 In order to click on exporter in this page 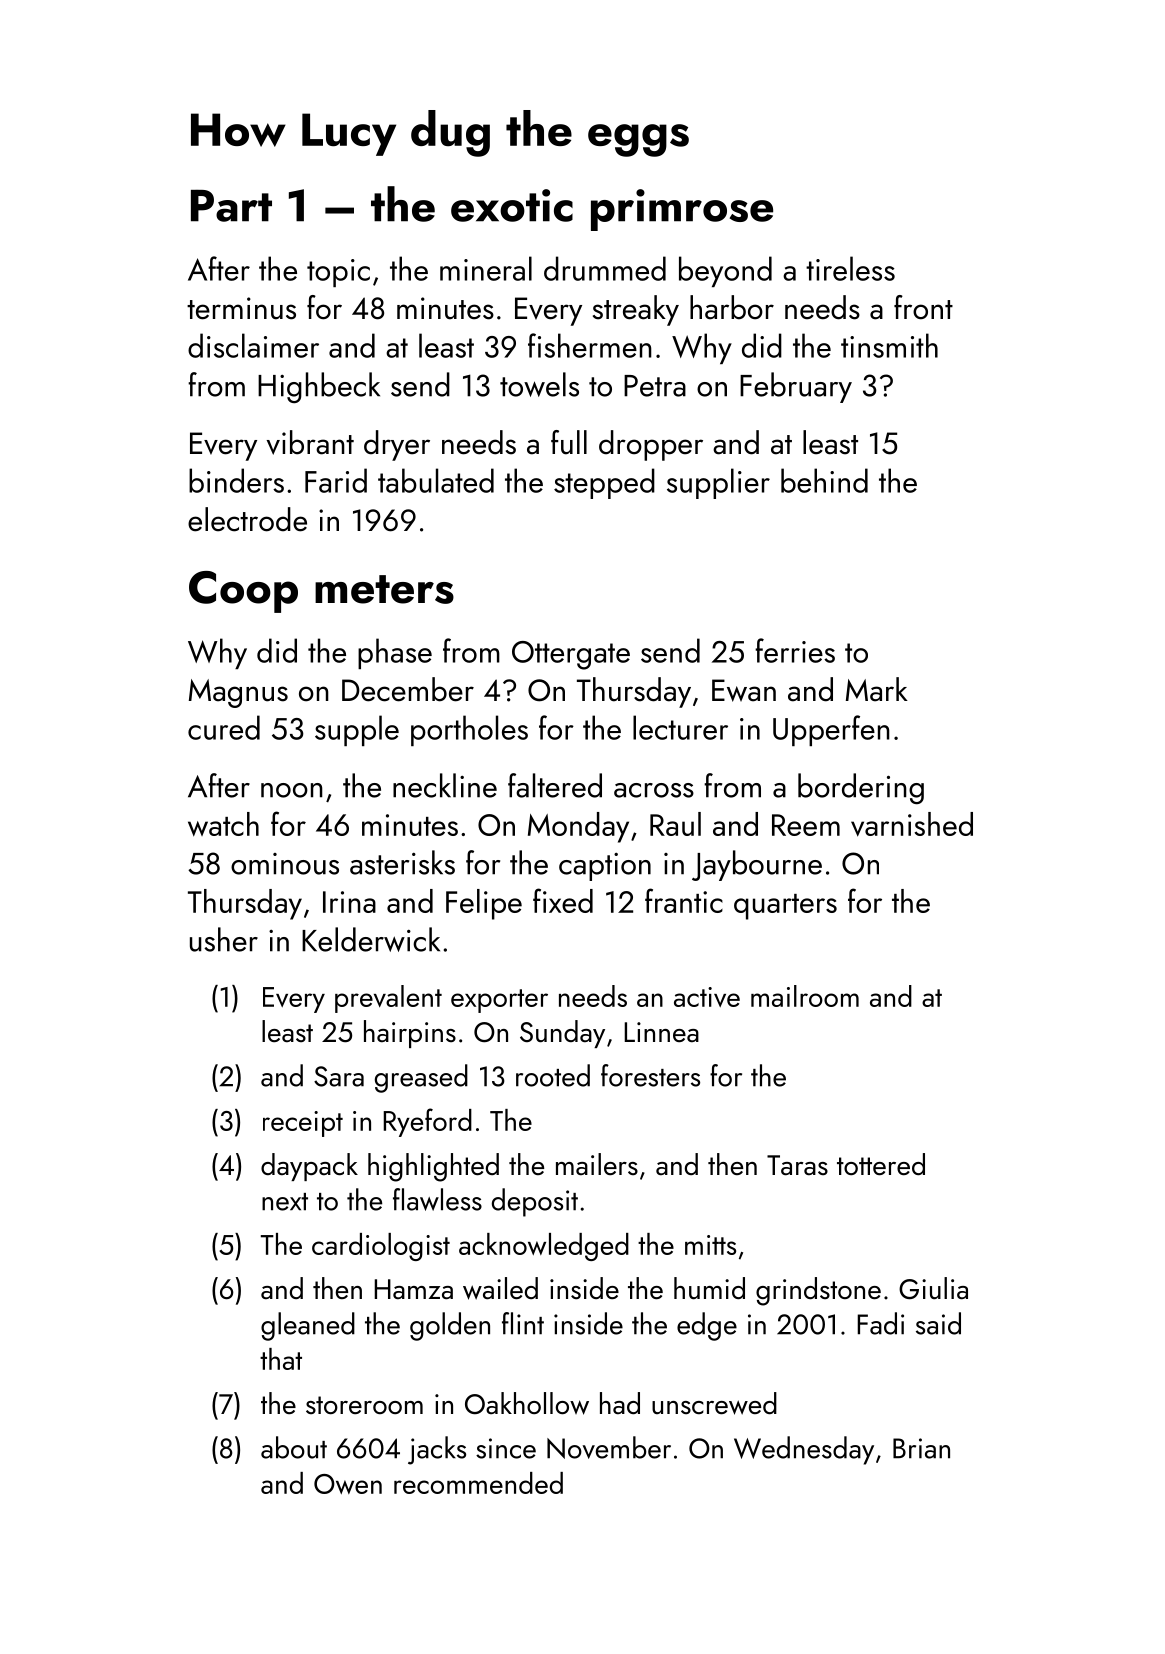, I will do `click(499, 1001)`.
